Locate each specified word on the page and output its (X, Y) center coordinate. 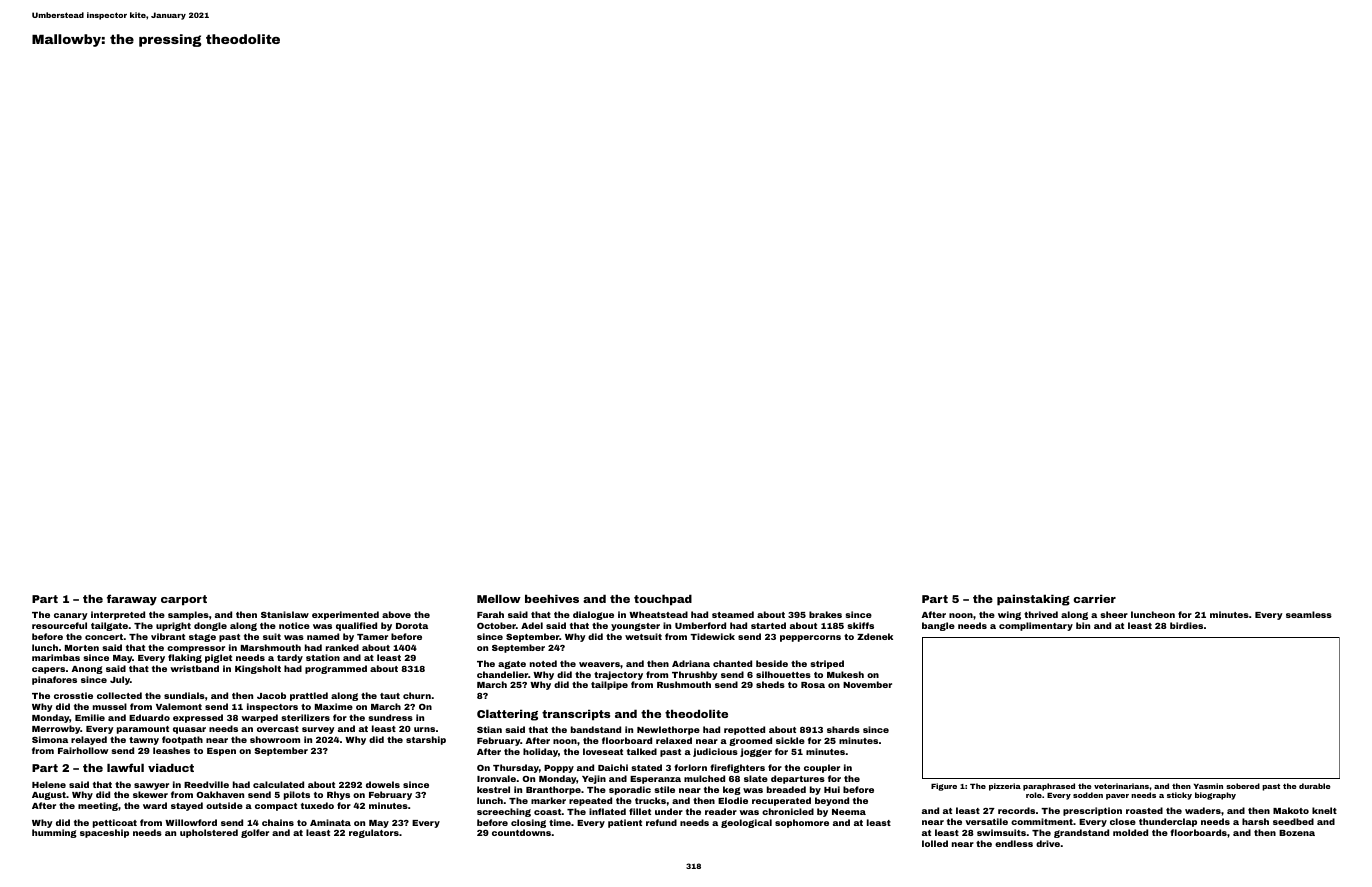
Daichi (613, 767)
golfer (255, 833)
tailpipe (609, 685)
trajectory (618, 675)
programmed (336, 669)
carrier (1094, 598)
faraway (132, 600)
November (867, 684)
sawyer (151, 786)
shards (843, 729)
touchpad (663, 600)
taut (390, 696)
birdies (1186, 625)
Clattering (507, 715)
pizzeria (1005, 787)
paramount (143, 730)
